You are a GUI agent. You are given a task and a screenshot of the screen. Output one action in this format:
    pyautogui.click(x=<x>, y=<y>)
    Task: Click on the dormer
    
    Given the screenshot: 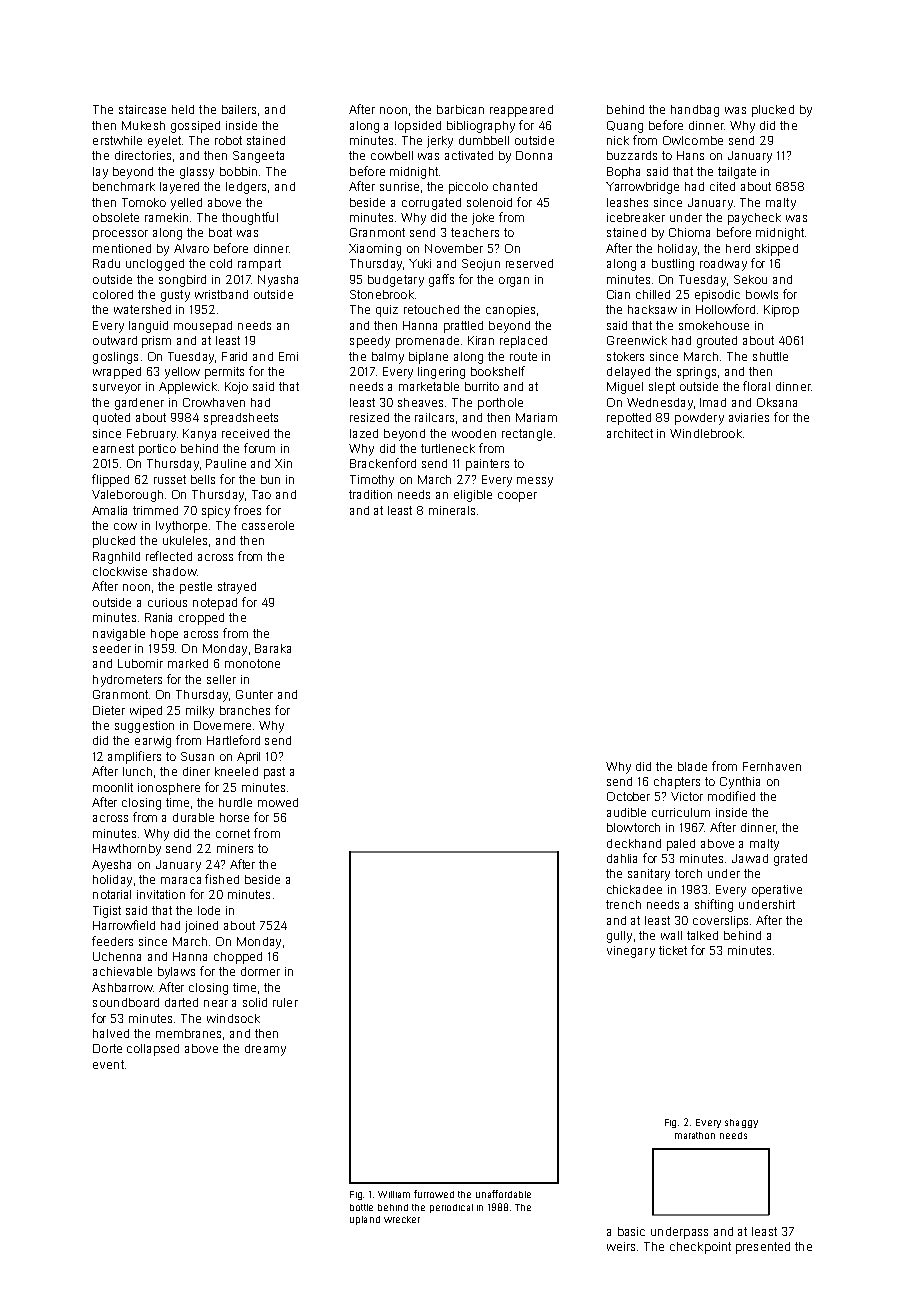 What is the action you would take?
    pyautogui.click(x=260, y=971)
